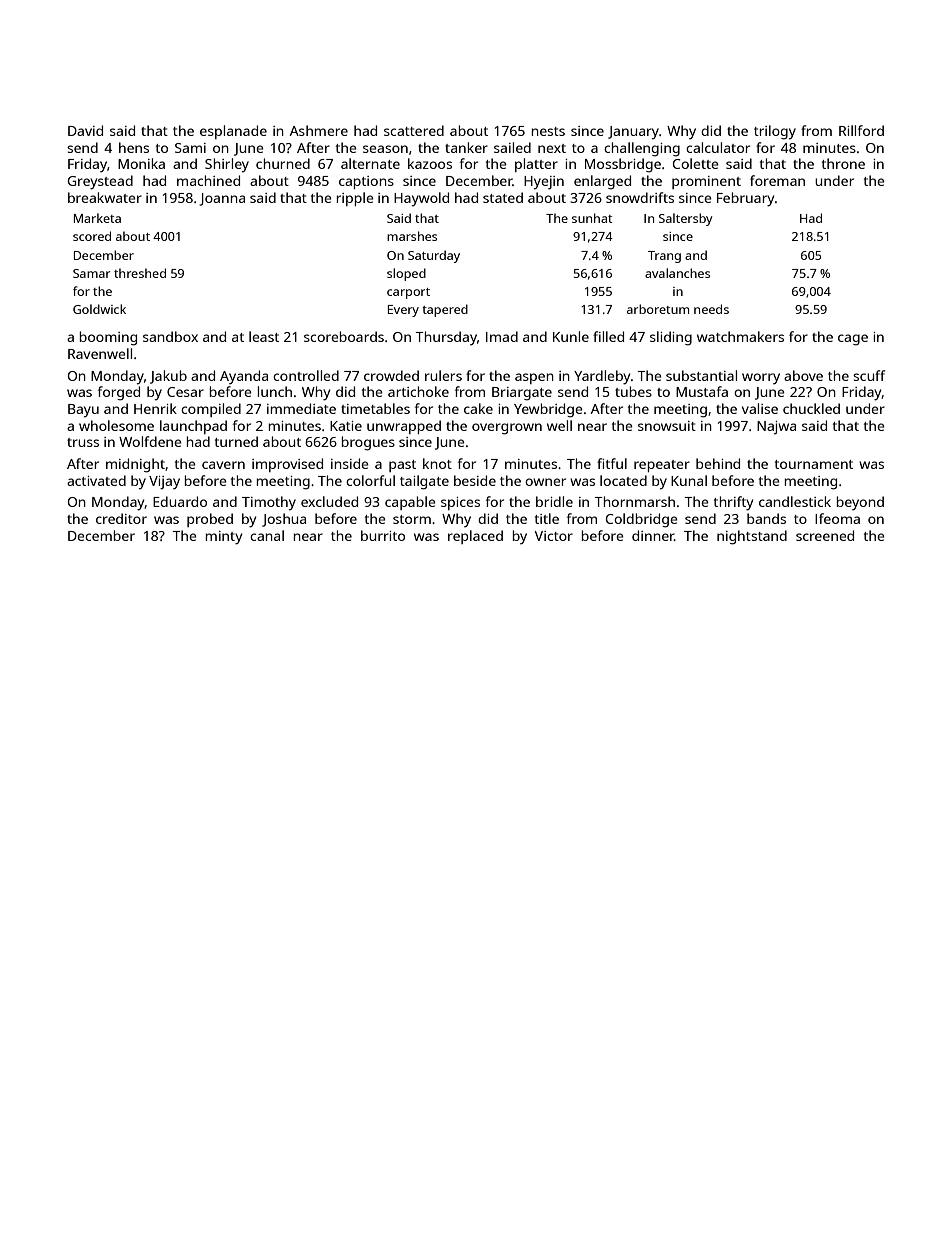 The image size is (952, 1233). What do you see at coordinates (414, 130) in the screenshot?
I see `scattered` at bounding box center [414, 130].
